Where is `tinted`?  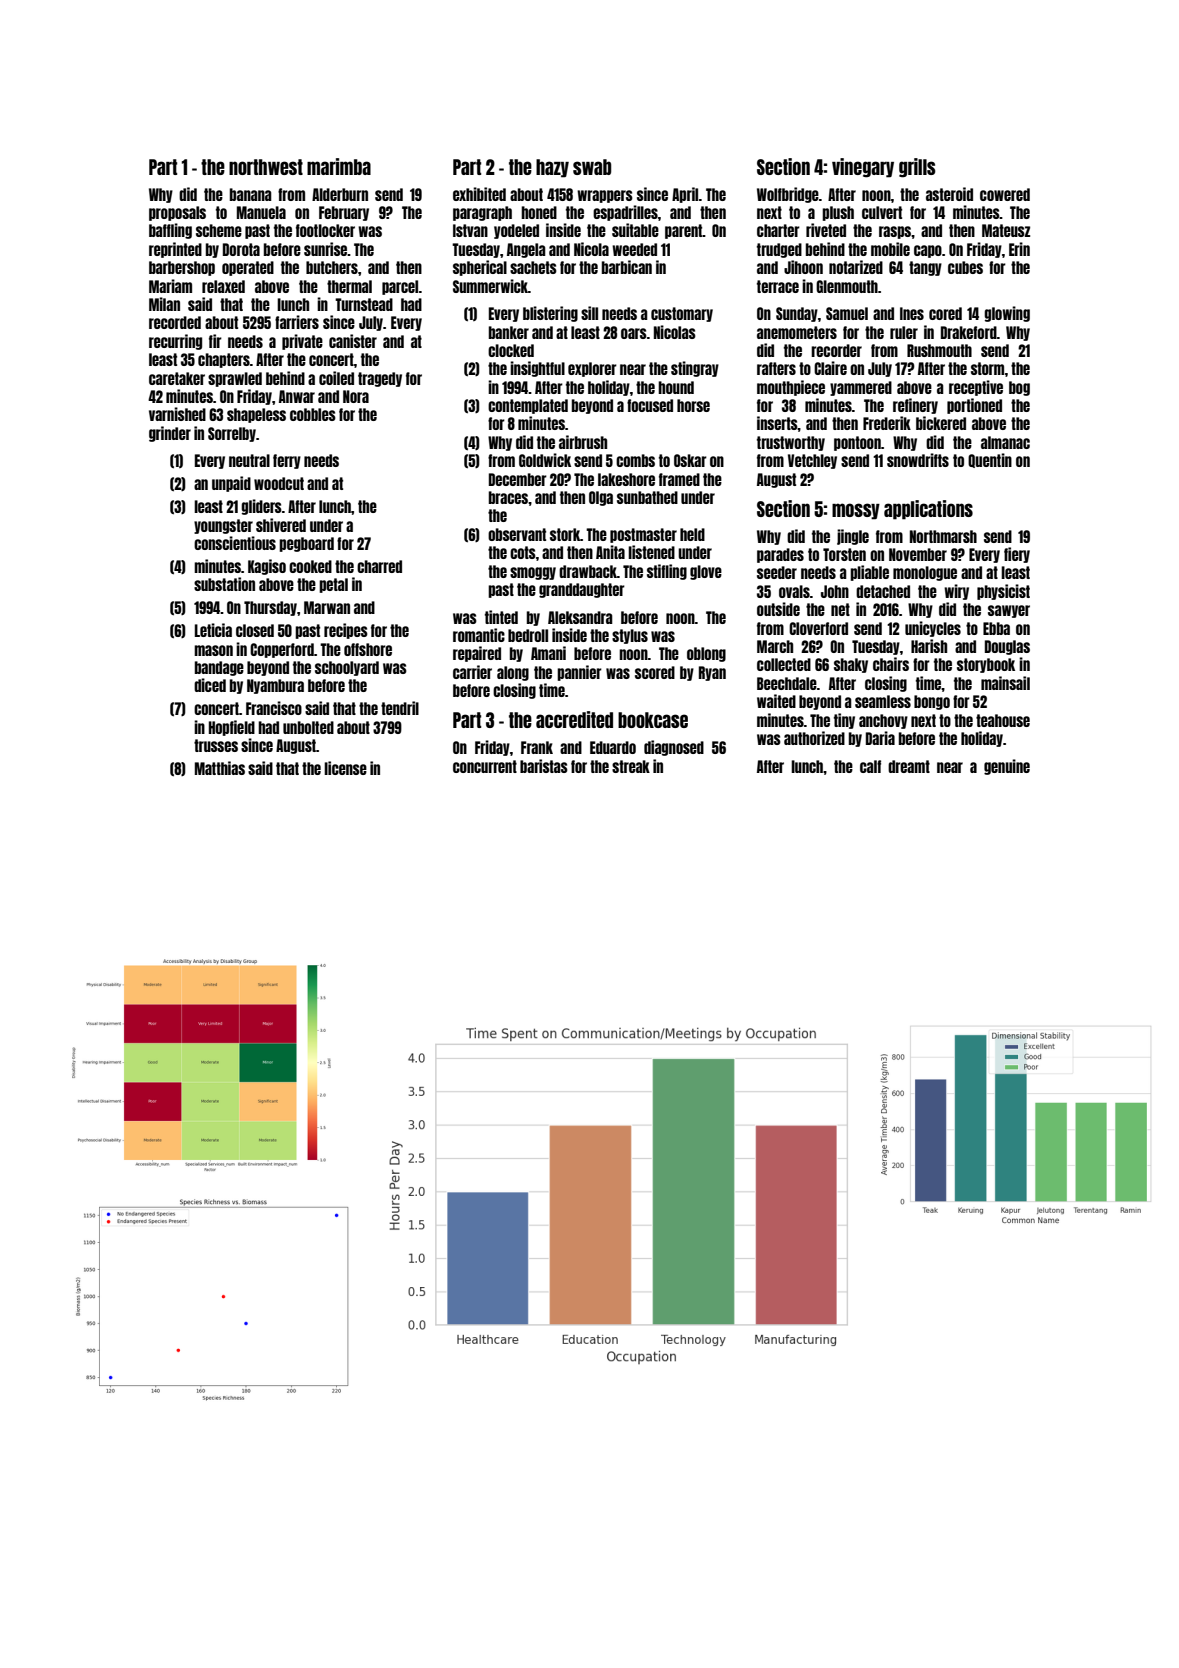 tinted is located at coordinates (501, 617).
